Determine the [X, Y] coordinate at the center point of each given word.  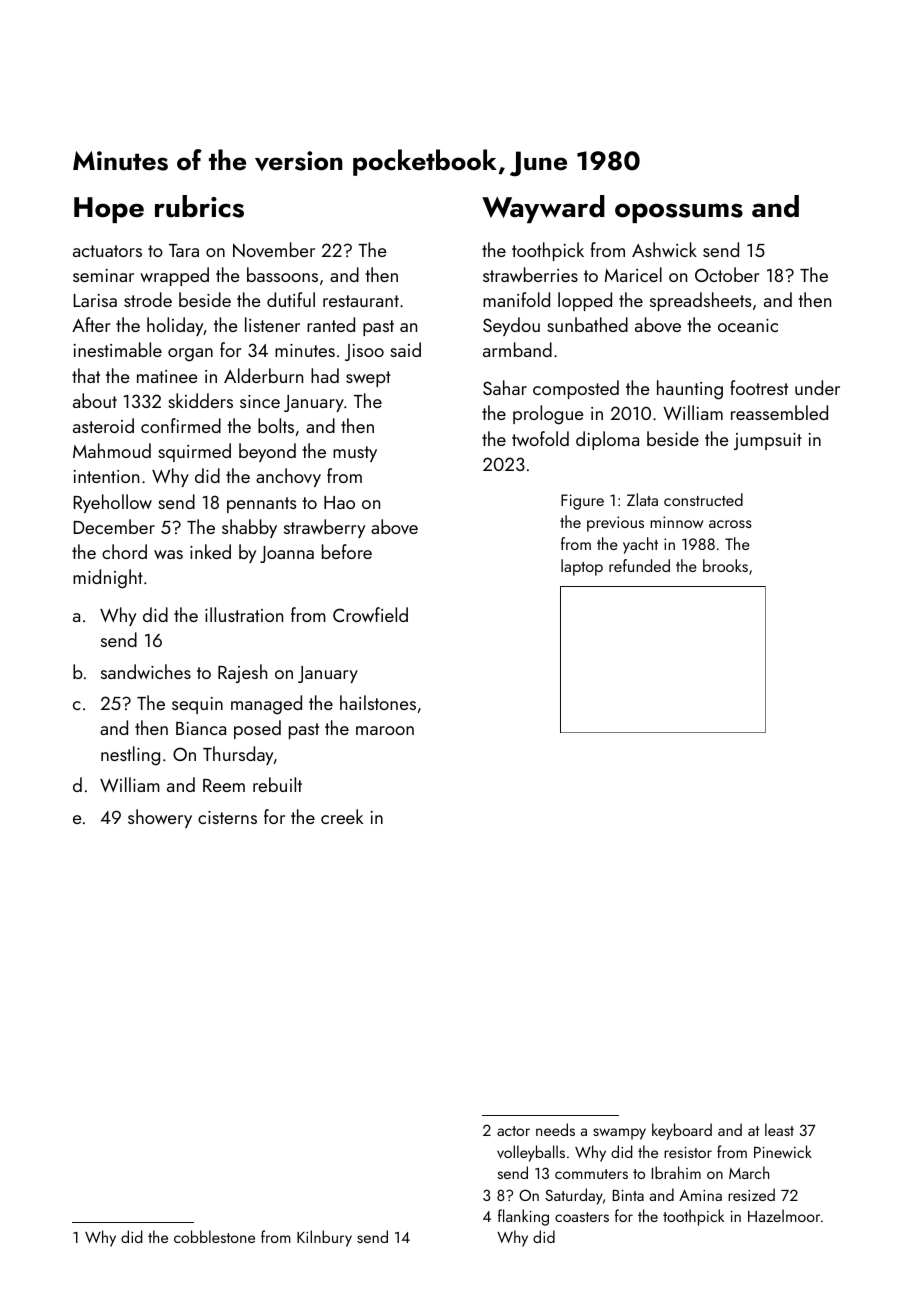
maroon [385, 730]
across [730, 524]
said [405, 349]
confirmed [181, 425]
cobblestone [214, 1236]
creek [342, 816]
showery [160, 818]
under [817, 387]
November [274, 249]
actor [513, 1131]
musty [355, 454]
